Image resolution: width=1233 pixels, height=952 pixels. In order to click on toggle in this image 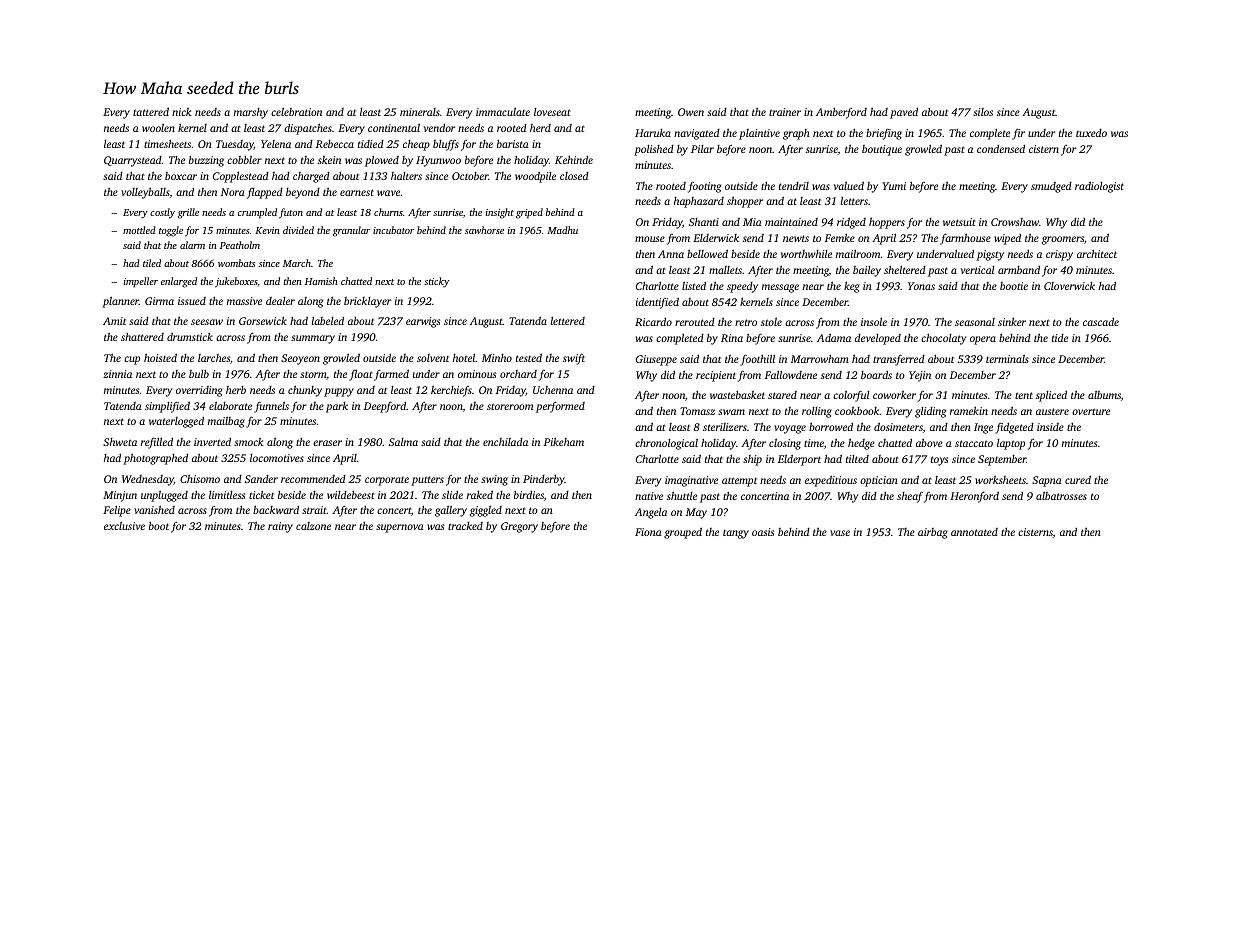, I will do `click(171, 231)`.
